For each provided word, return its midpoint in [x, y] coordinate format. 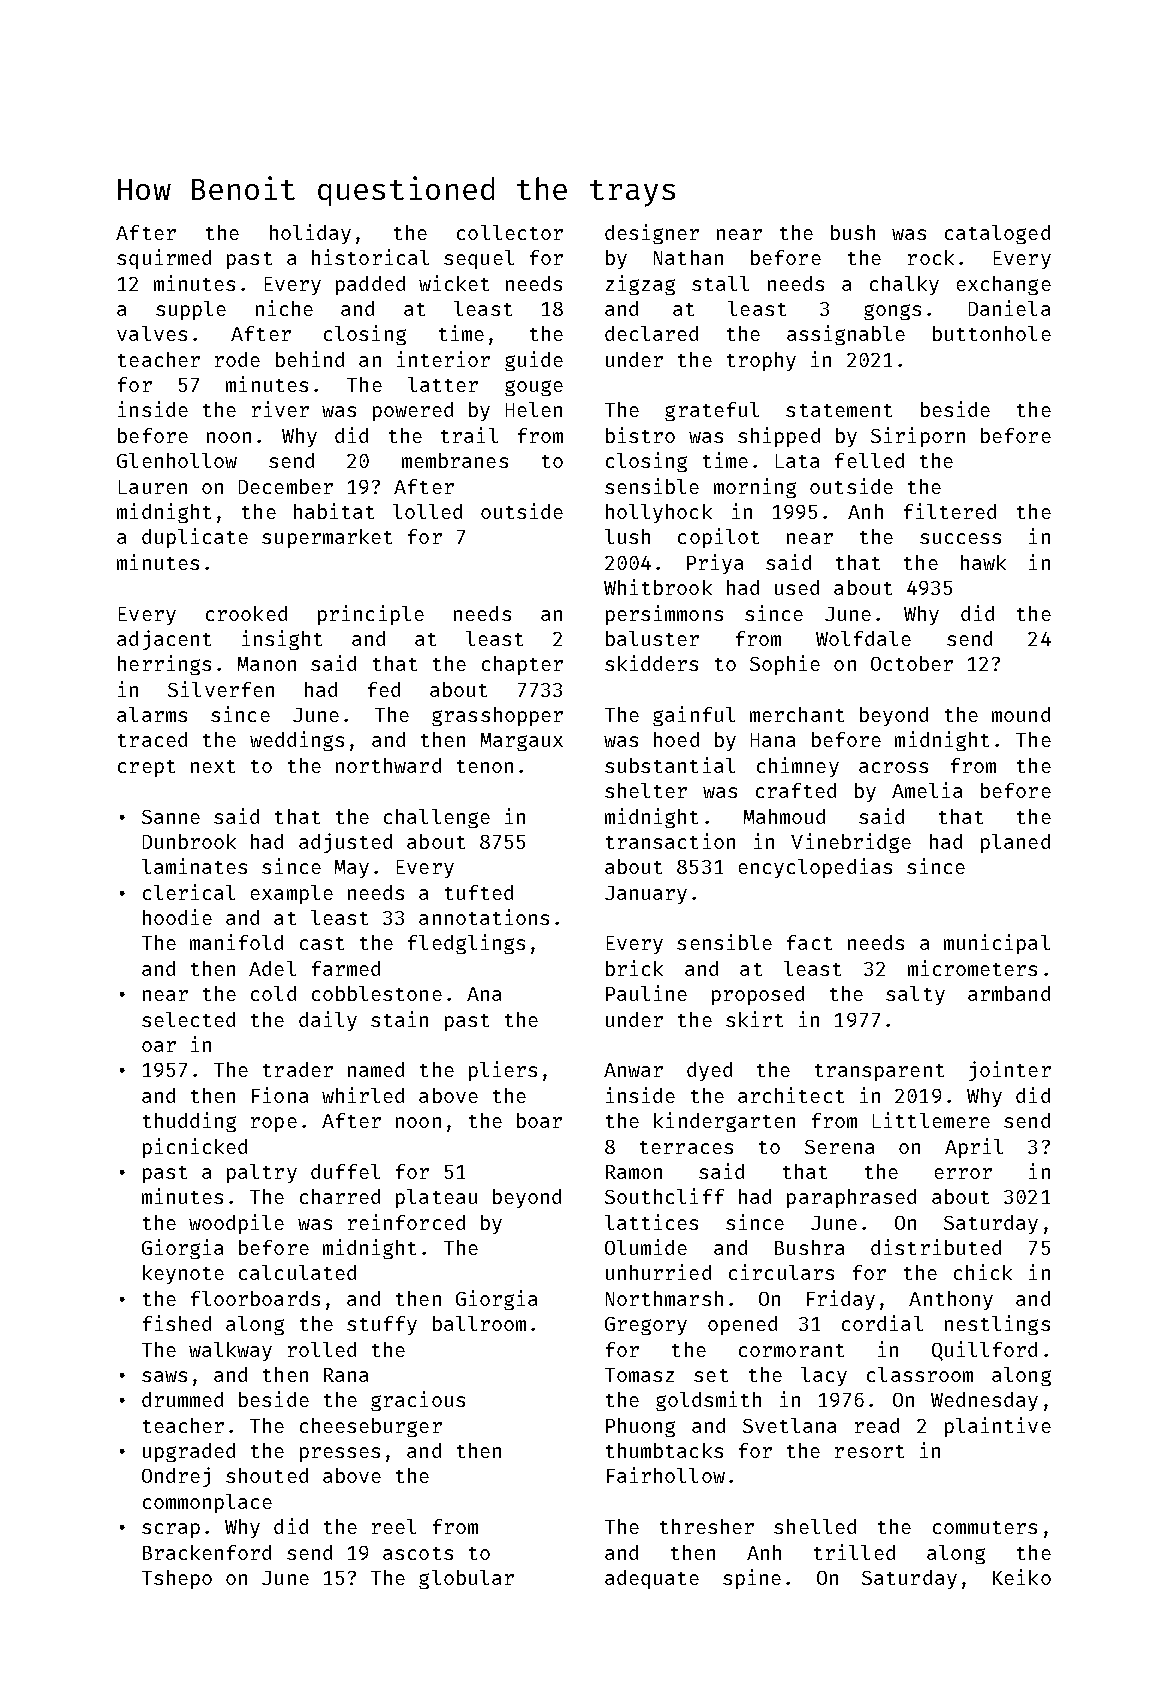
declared [651, 333]
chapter [522, 665]
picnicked [195, 1148]
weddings [297, 741]
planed [1015, 843]
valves [152, 333]
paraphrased [851, 1198]
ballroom [479, 1323]
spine [752, 1579]
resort [869, 1451]
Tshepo [177, 1579]
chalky [904, 285]
